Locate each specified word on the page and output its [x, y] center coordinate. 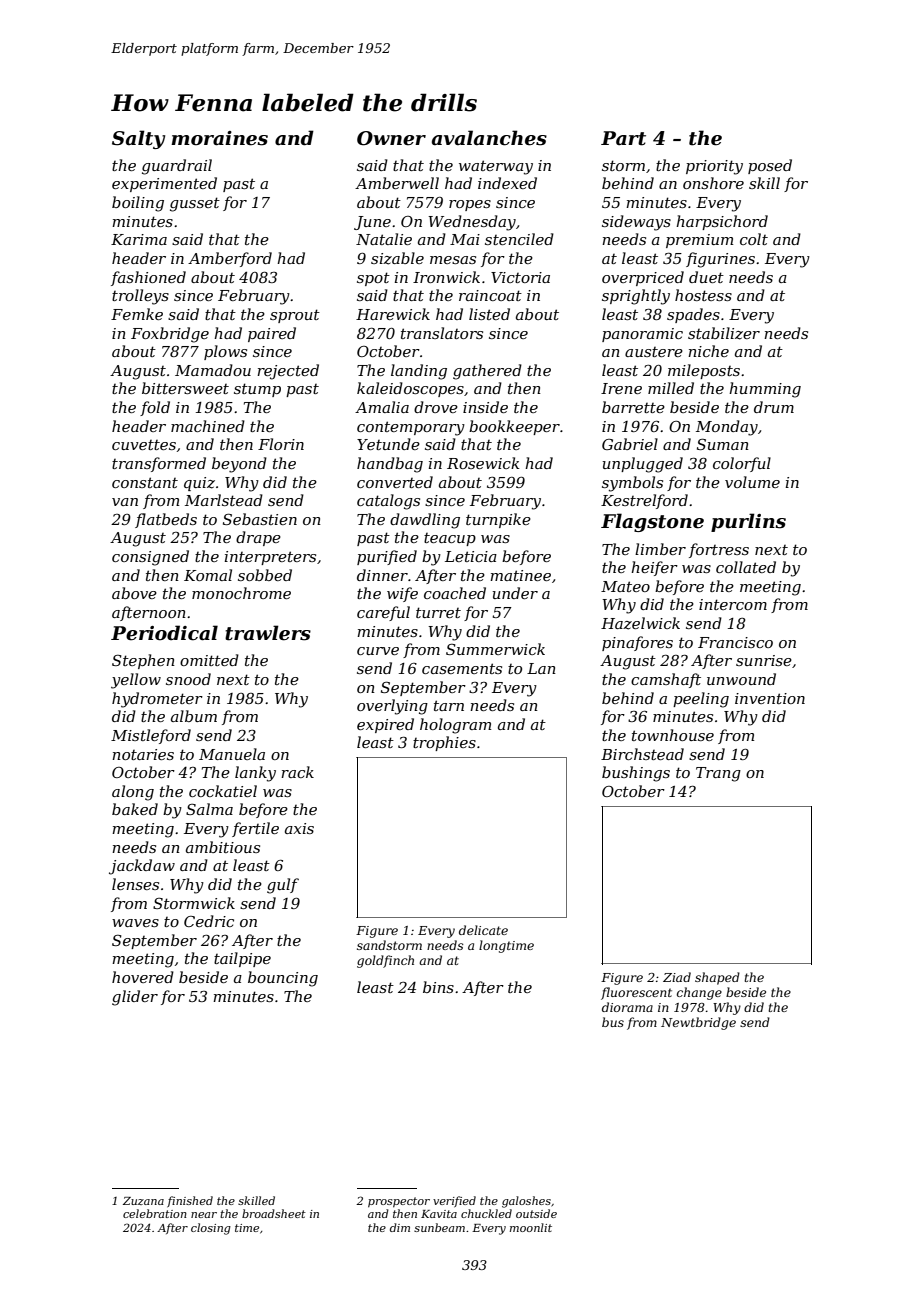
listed [489, 314]
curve [378, 651]
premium [699, 241]
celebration [155, 1213]
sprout [295, 316]
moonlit [531, 1227]
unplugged [643, 465]
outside [536, 1213]
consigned [150, 558]
